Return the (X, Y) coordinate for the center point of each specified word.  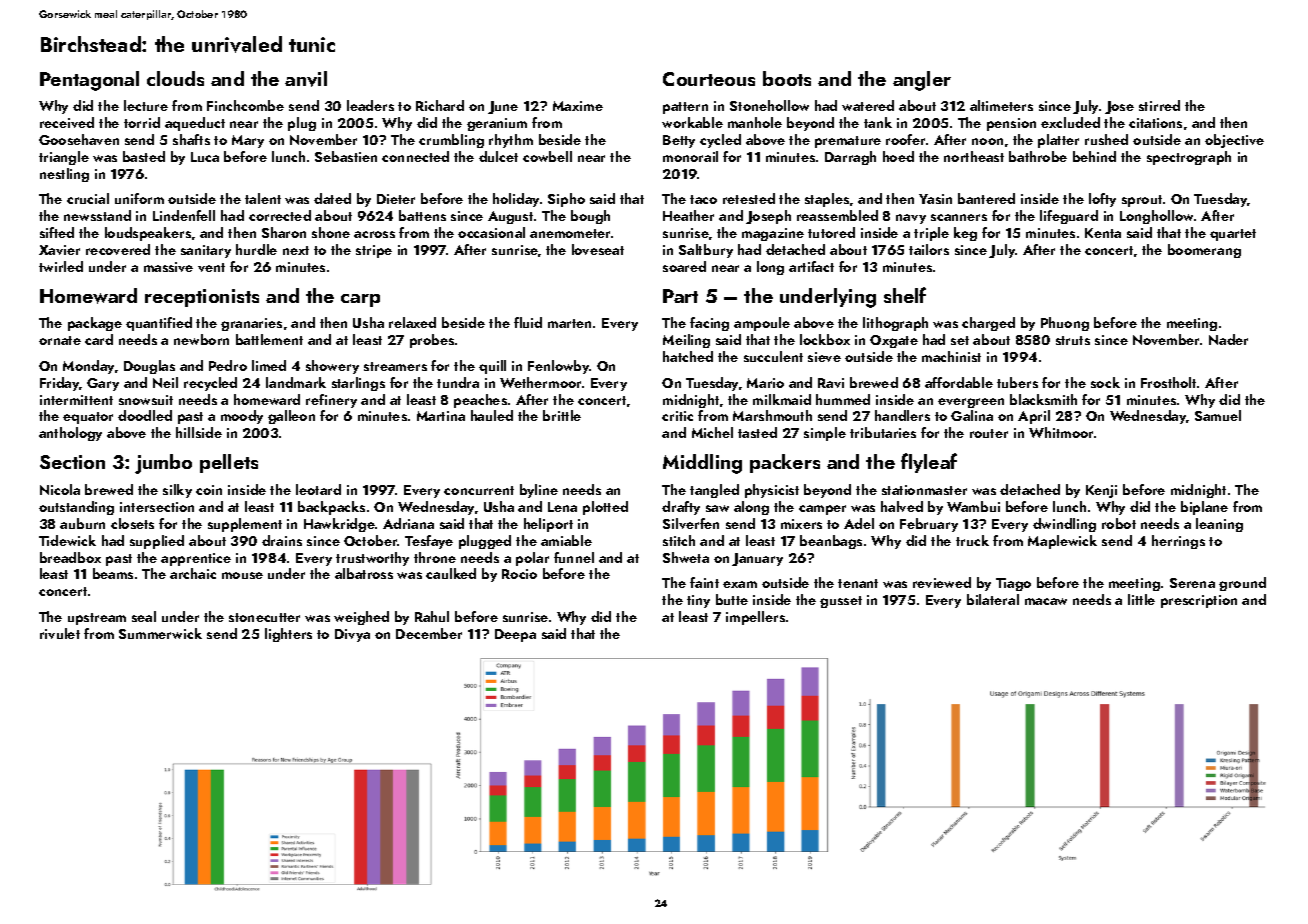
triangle (64, 158)
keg (965, 234)
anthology (70, 434)
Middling (702, 464)
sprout (1142, 201)
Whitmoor (1061, 432)
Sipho (566, 200)
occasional (491, 232)
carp (360, 300)
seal (144, 616)
